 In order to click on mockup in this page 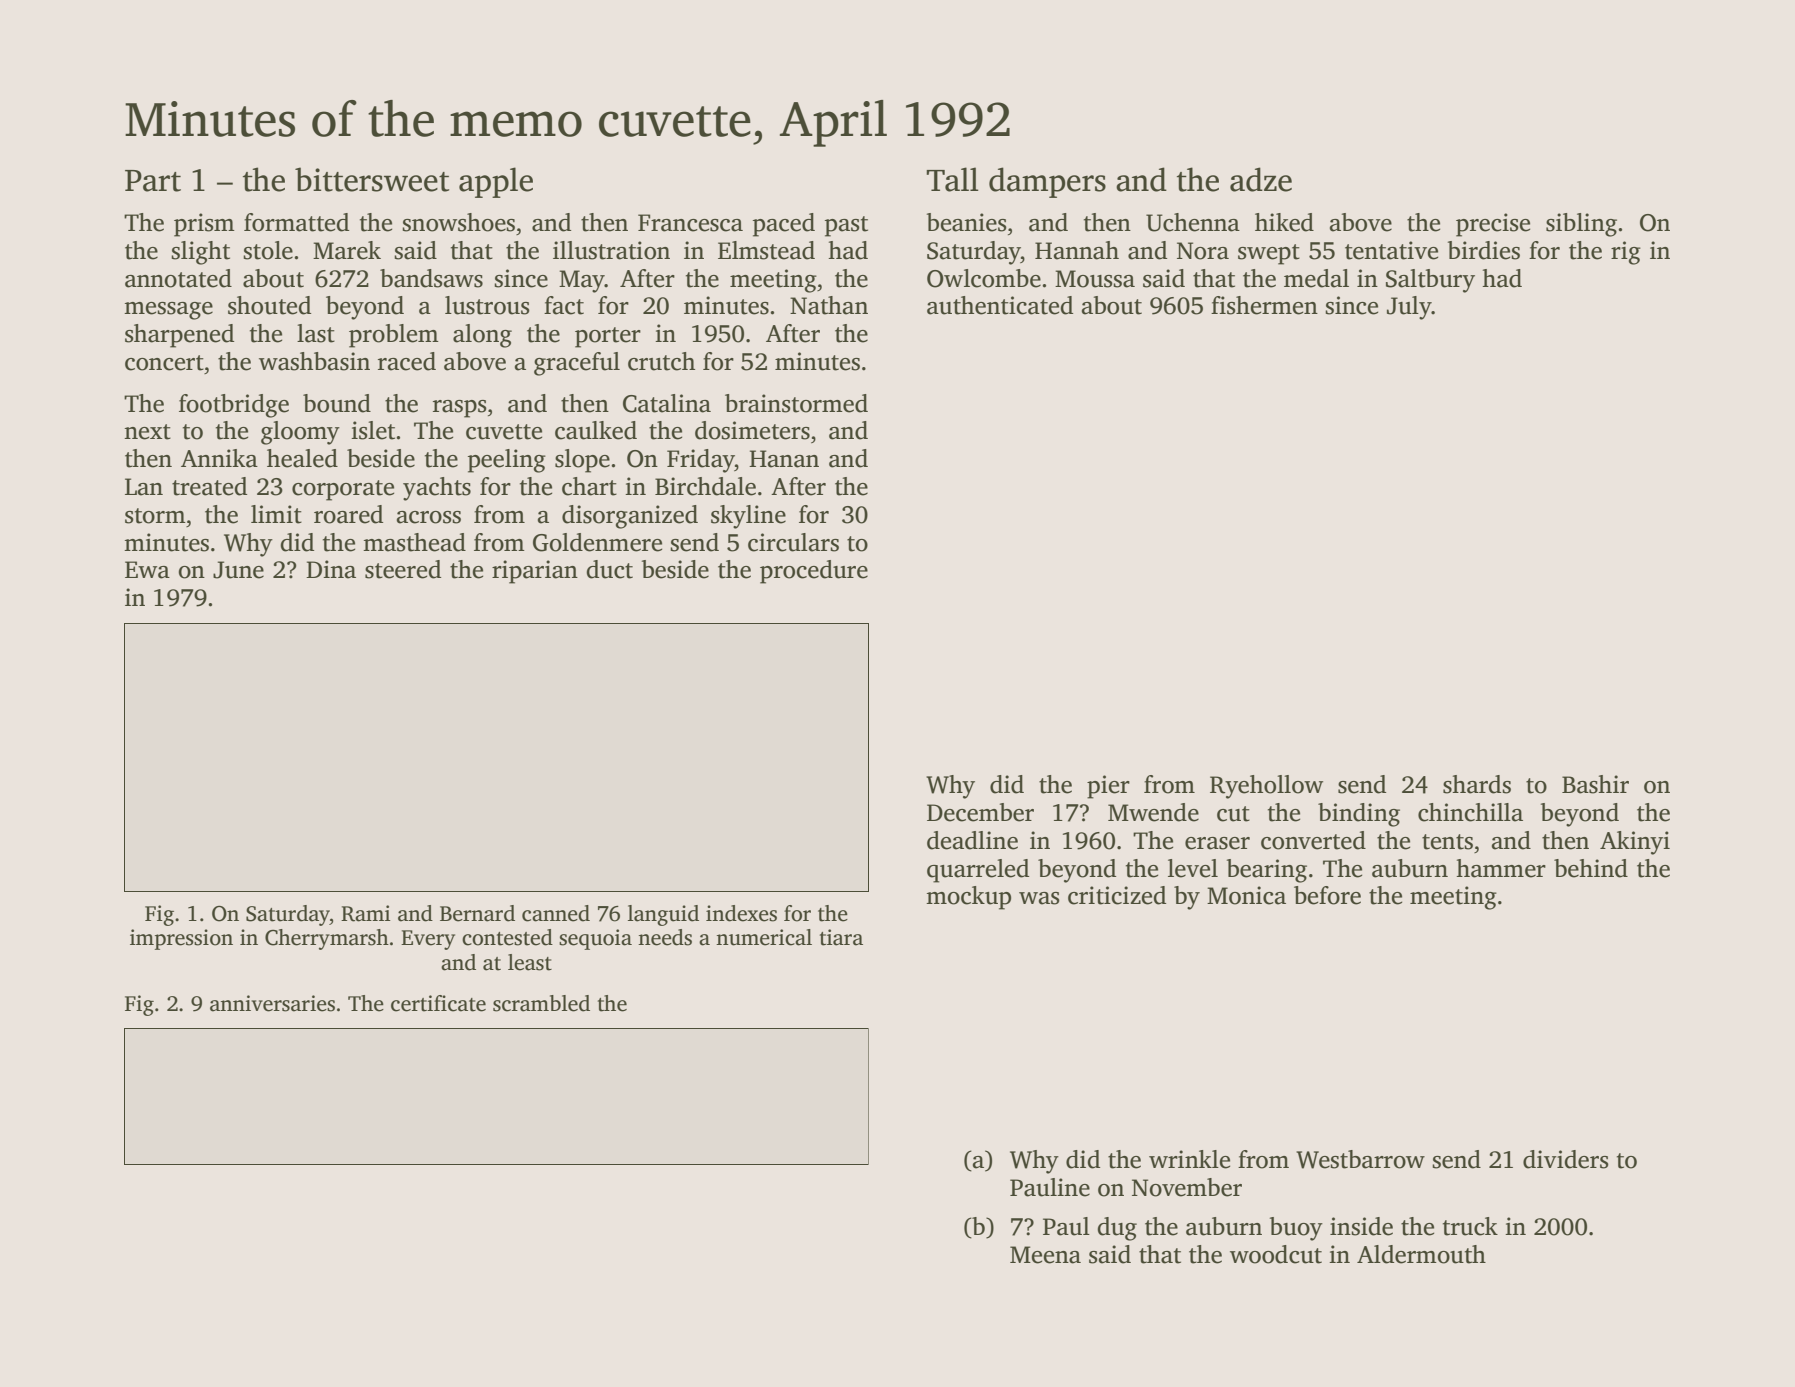, I will do `click(968, 898)`.
